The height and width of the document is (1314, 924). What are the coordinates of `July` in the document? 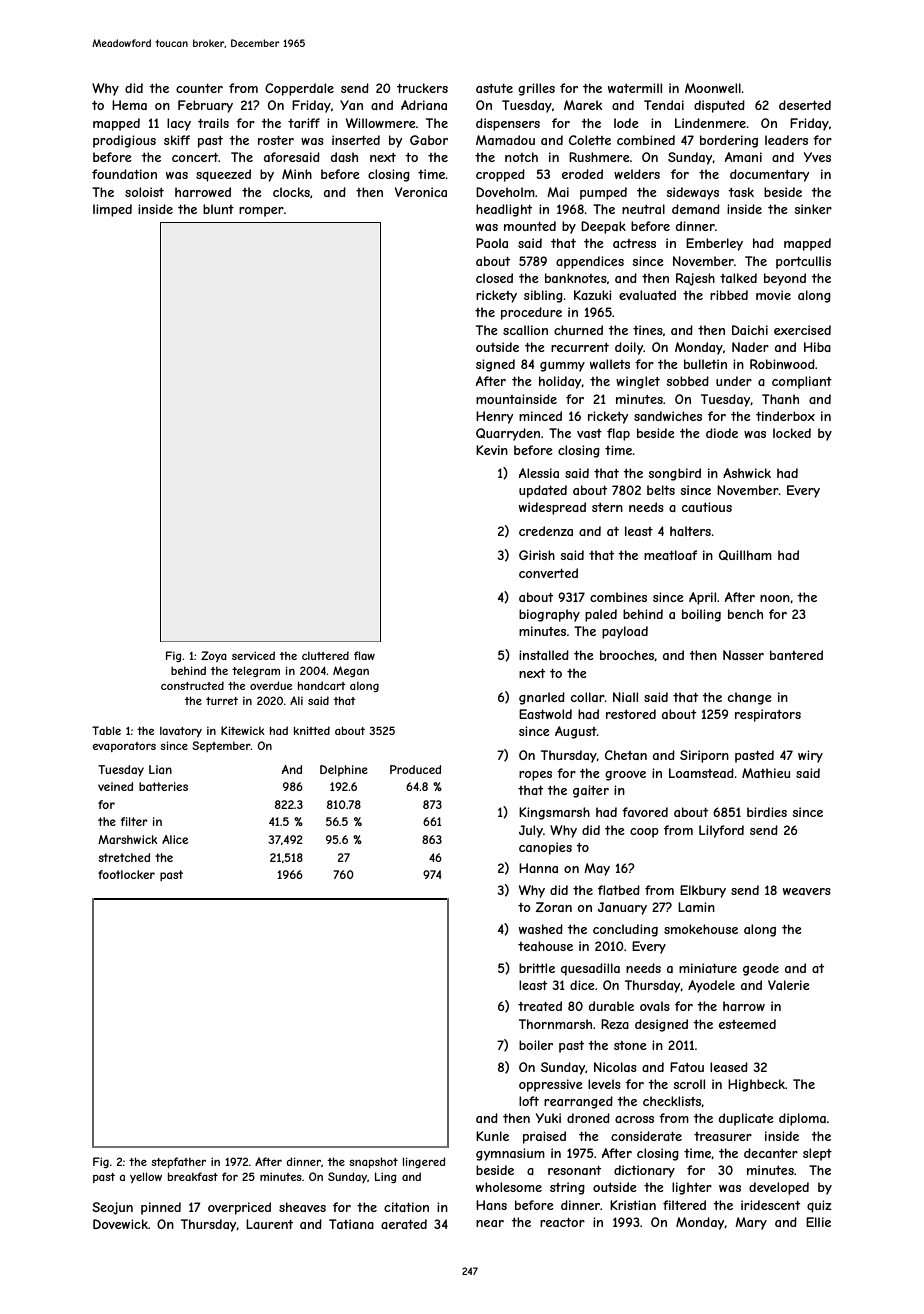 It's located at (531, 831).
